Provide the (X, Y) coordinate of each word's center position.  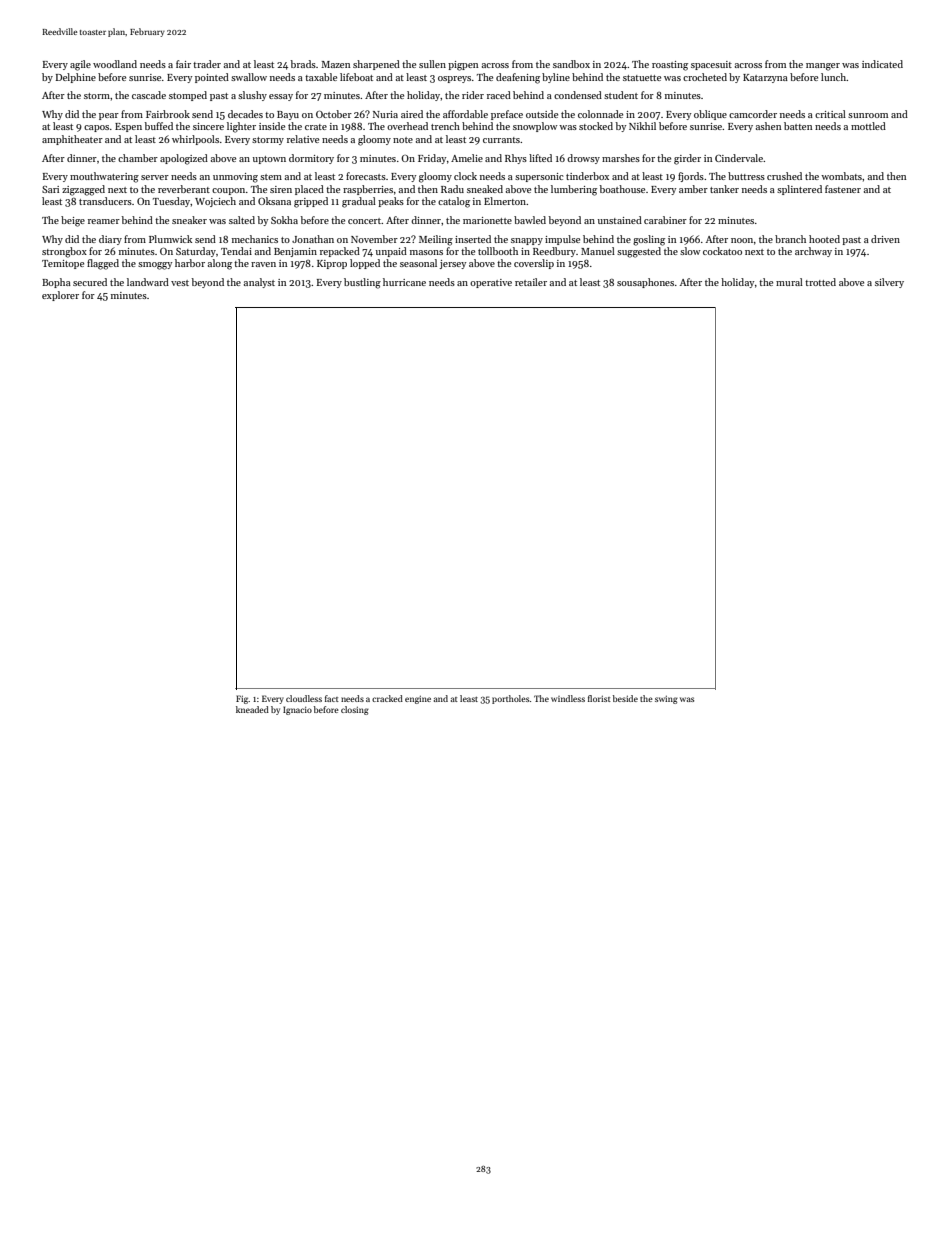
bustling (362, 283)
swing (666, 700)
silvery (889, 283)
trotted (820, 282)
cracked (387, 698)
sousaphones (645, 283)
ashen (769, 126)
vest (180, 283)
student (621, 95)
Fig (242, 699)
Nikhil (642, 126)
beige (73, 221)
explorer (60, 296)
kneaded (252, 709)
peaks (391, 202)
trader (207, 64)
